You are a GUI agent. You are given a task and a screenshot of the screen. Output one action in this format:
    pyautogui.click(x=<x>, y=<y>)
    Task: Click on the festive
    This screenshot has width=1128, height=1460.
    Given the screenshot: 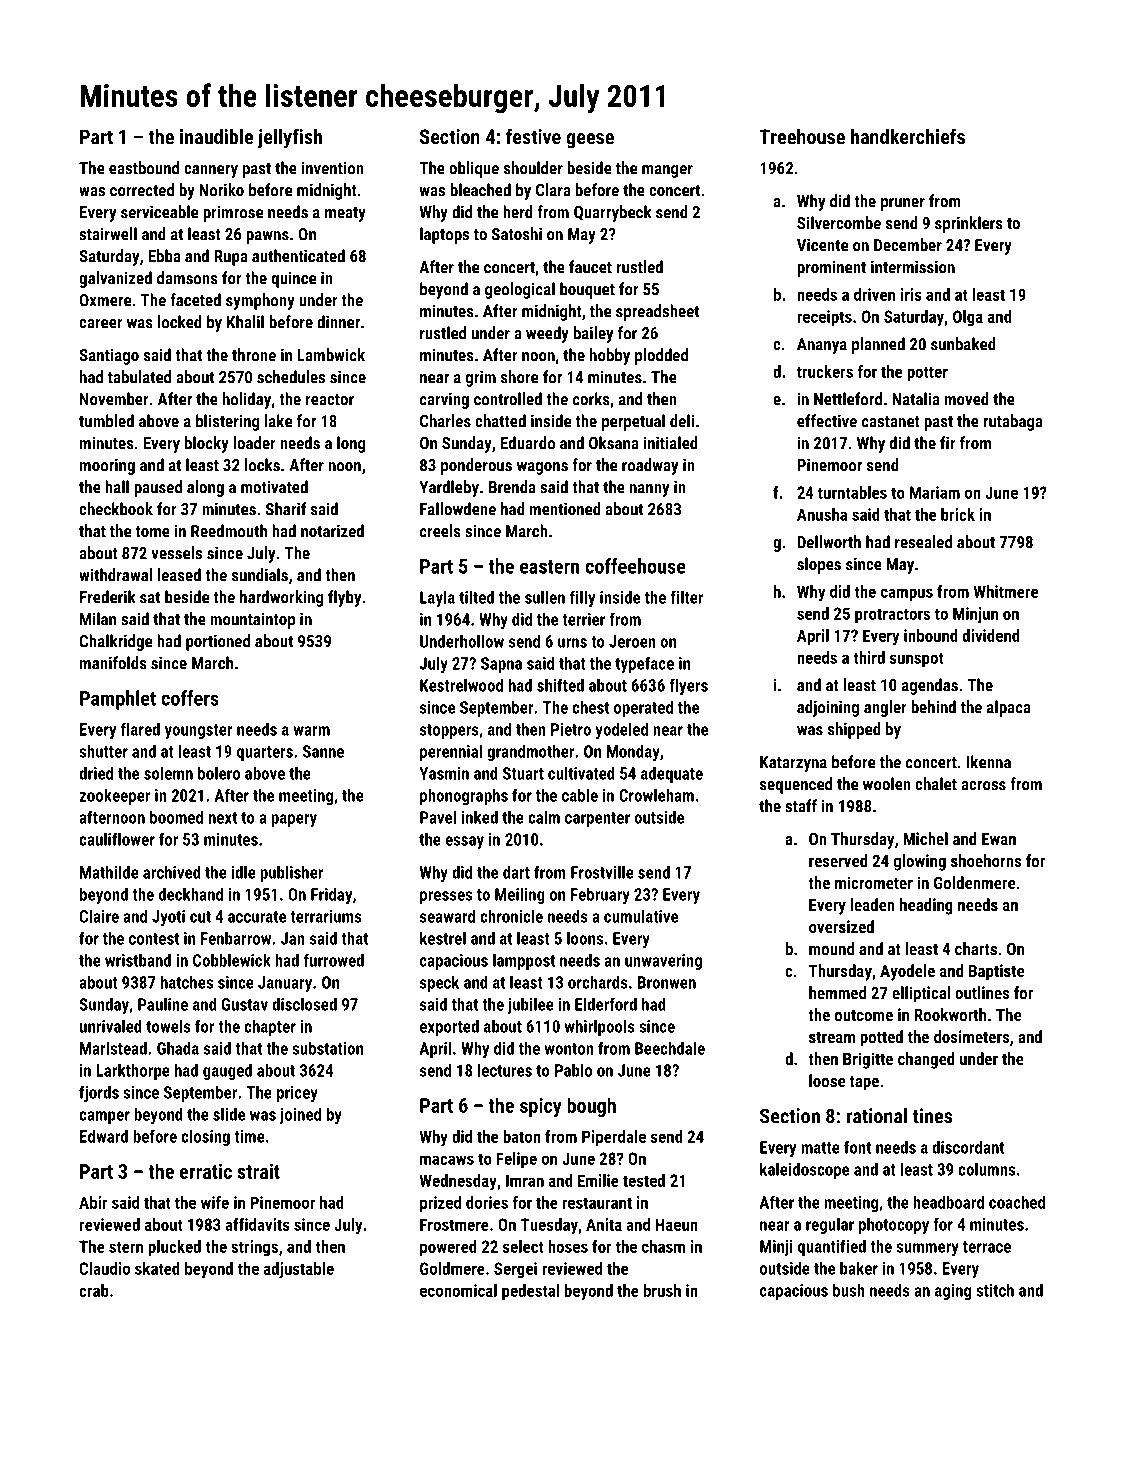 What is the action you would take?
    pyautogui.click(x=533, y=136)
